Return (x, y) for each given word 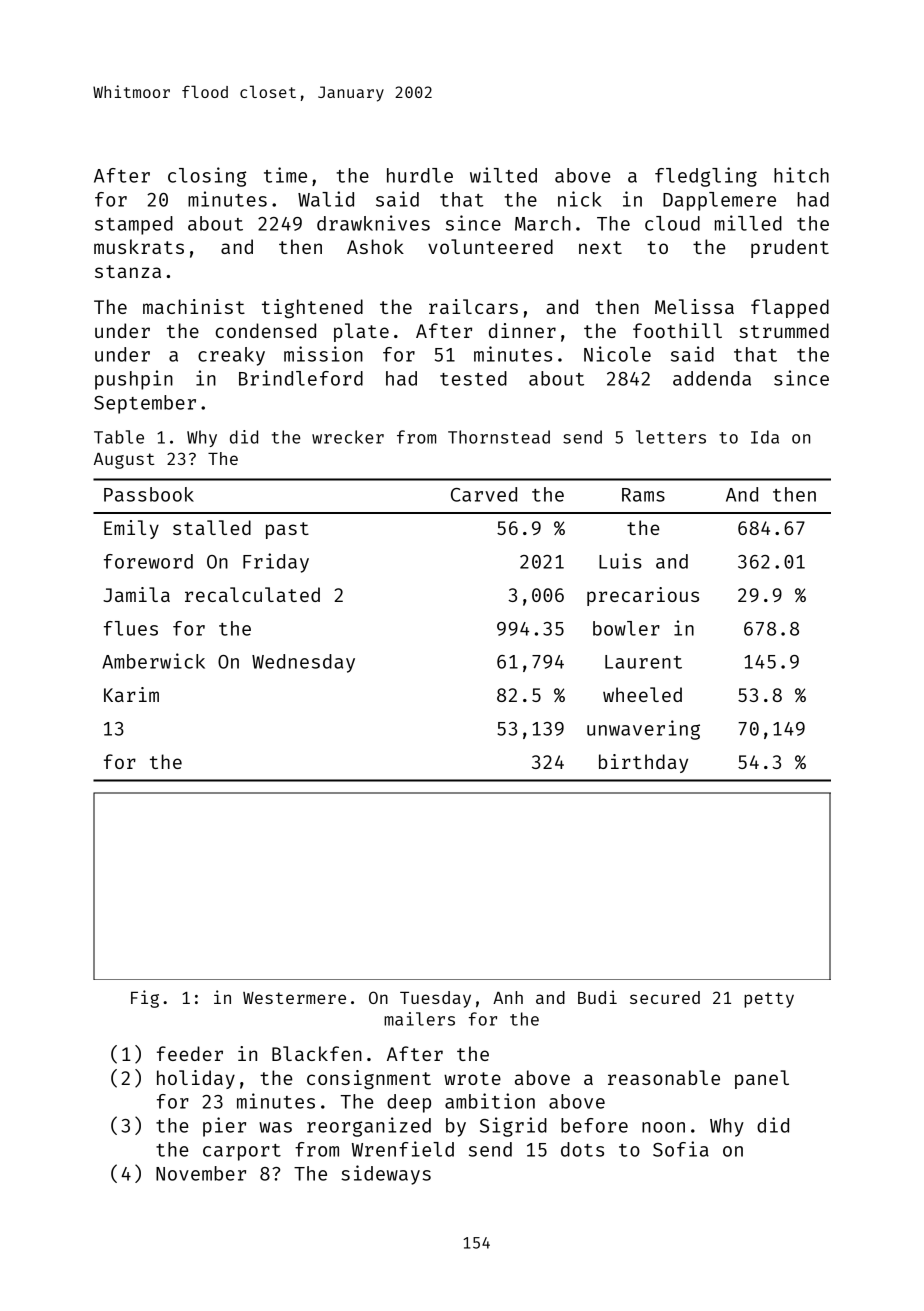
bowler (626, 628)
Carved (484, 494)
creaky (231, 356)
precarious (643, 596)
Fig (145, 999)
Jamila (136, 594)
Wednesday (303, 663)
